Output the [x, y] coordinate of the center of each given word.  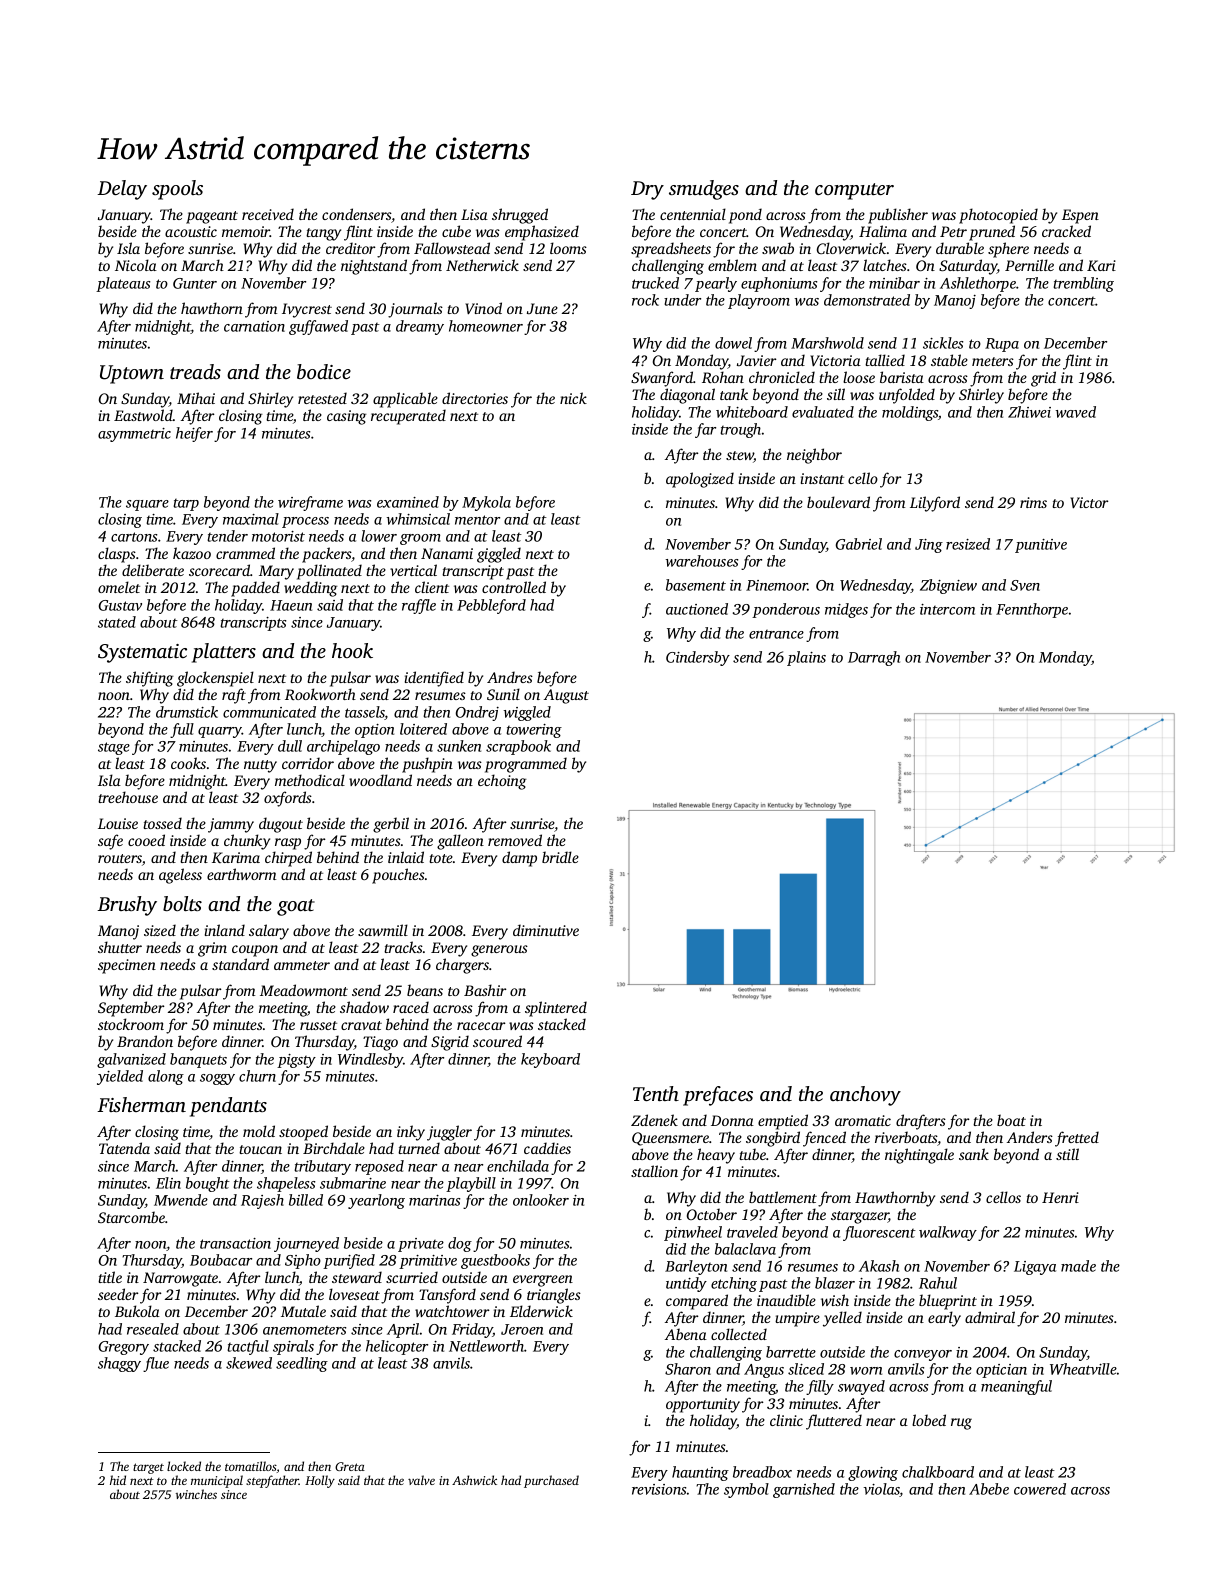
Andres [510, 677]
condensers [357, 215]
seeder [118, 1294]
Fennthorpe [1032, 610]
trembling [1083, 284]
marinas [434, 1200]
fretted [1077, 1139]
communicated [269, 712]
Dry [647, 190]
